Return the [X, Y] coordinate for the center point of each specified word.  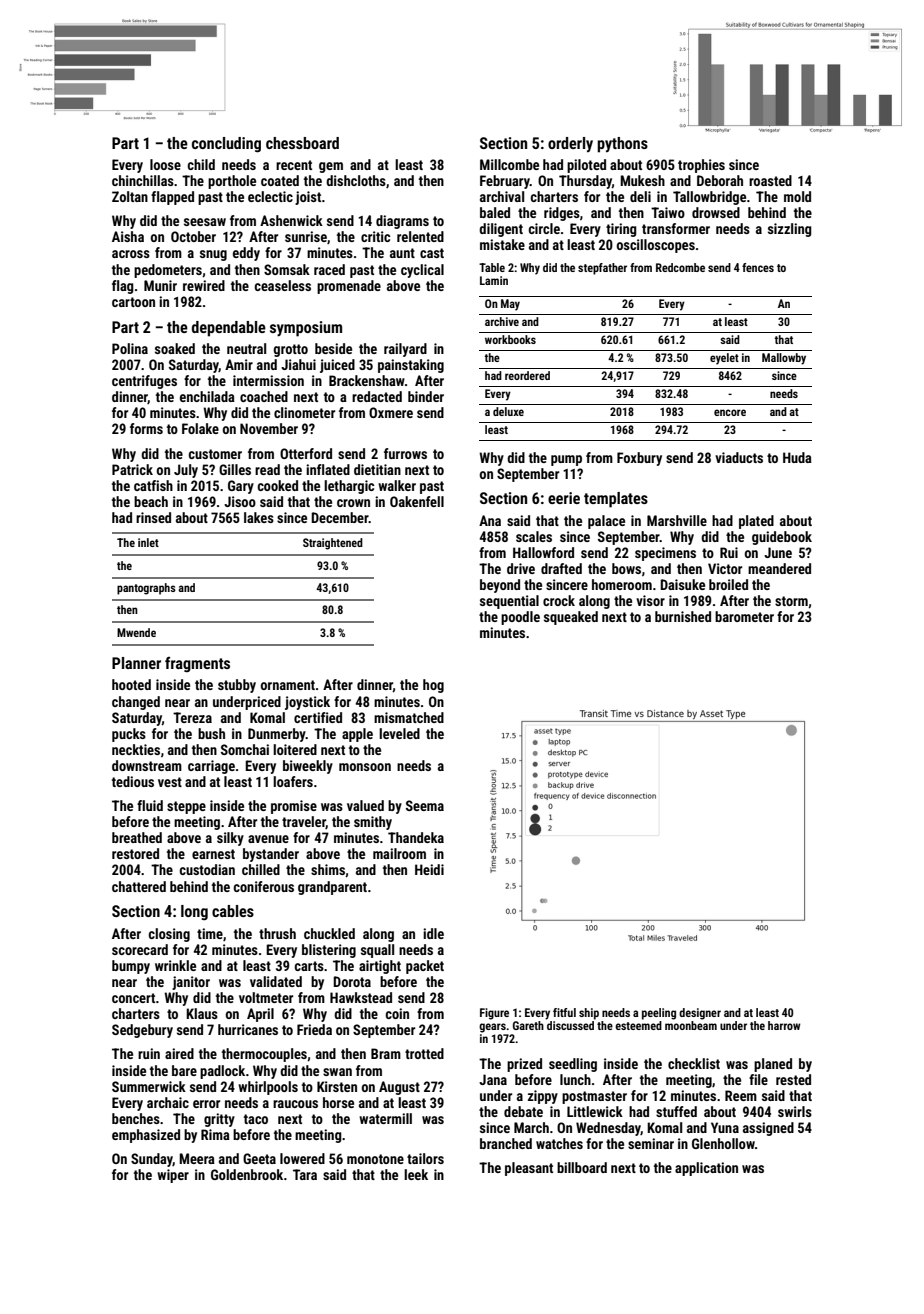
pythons [622, 145]
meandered [779, 568]
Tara [305, 1174]
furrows [405, 453]
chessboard [302, 143]
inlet [148, 542]
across [131, 254]
